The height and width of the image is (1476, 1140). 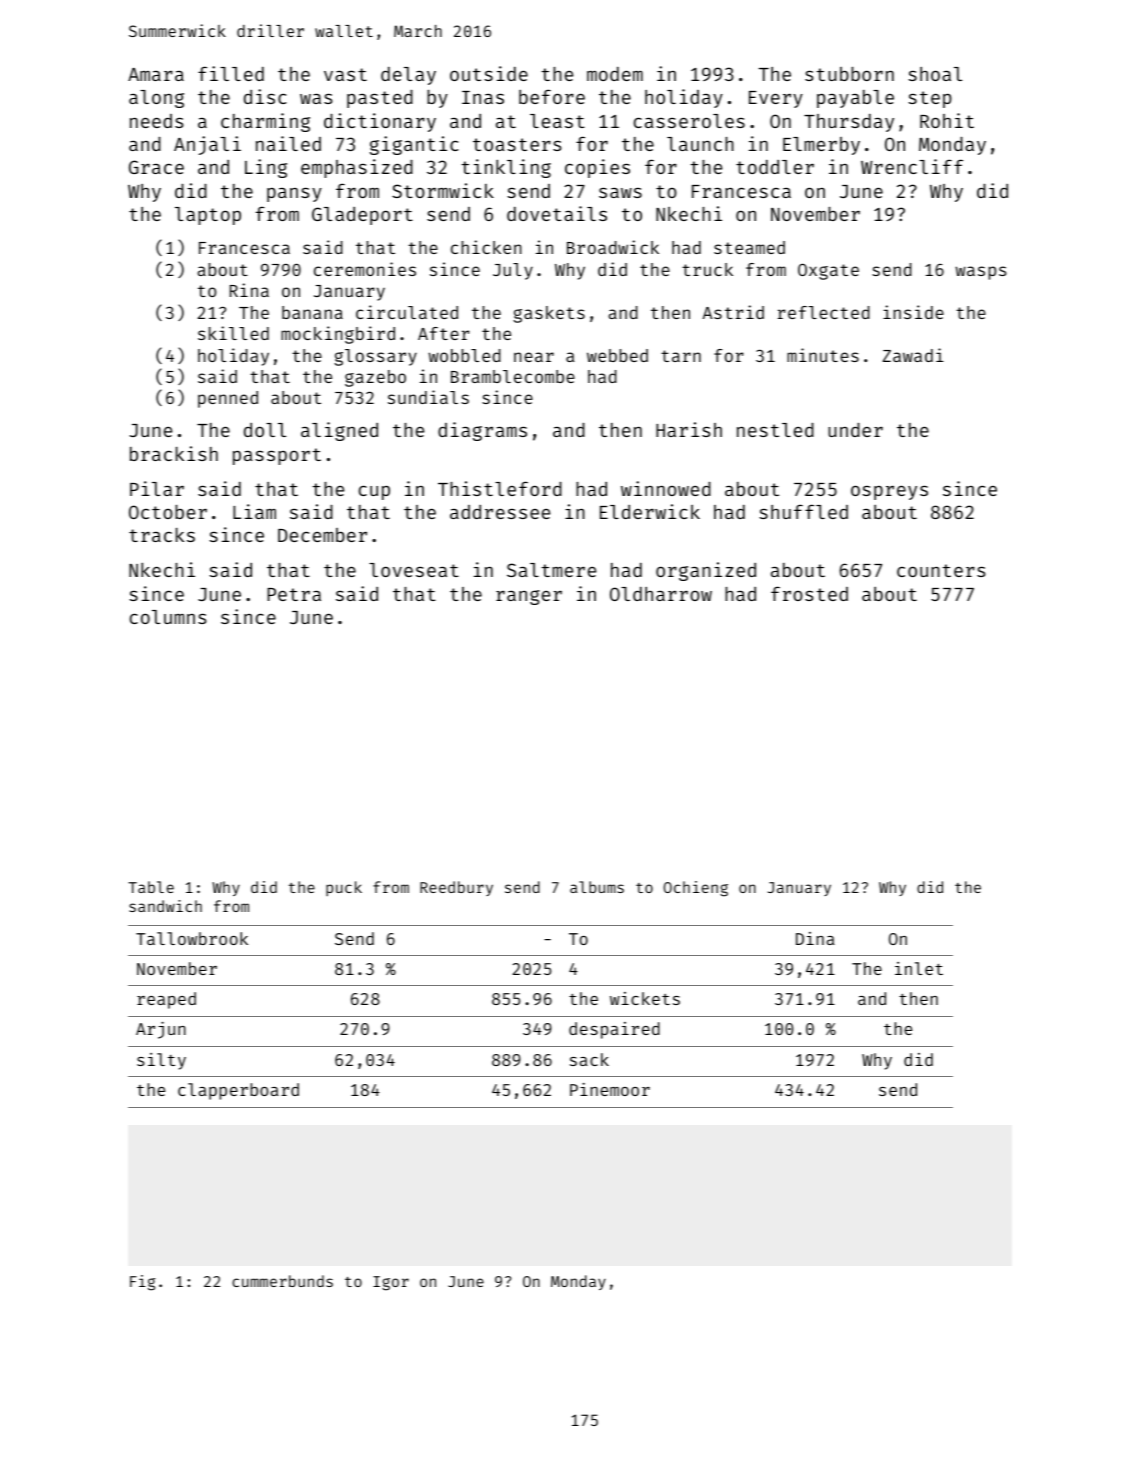 What do you see at coordinates (456, 888) in the image?
I see `Reedbury` at bounding box center [456, 888].
